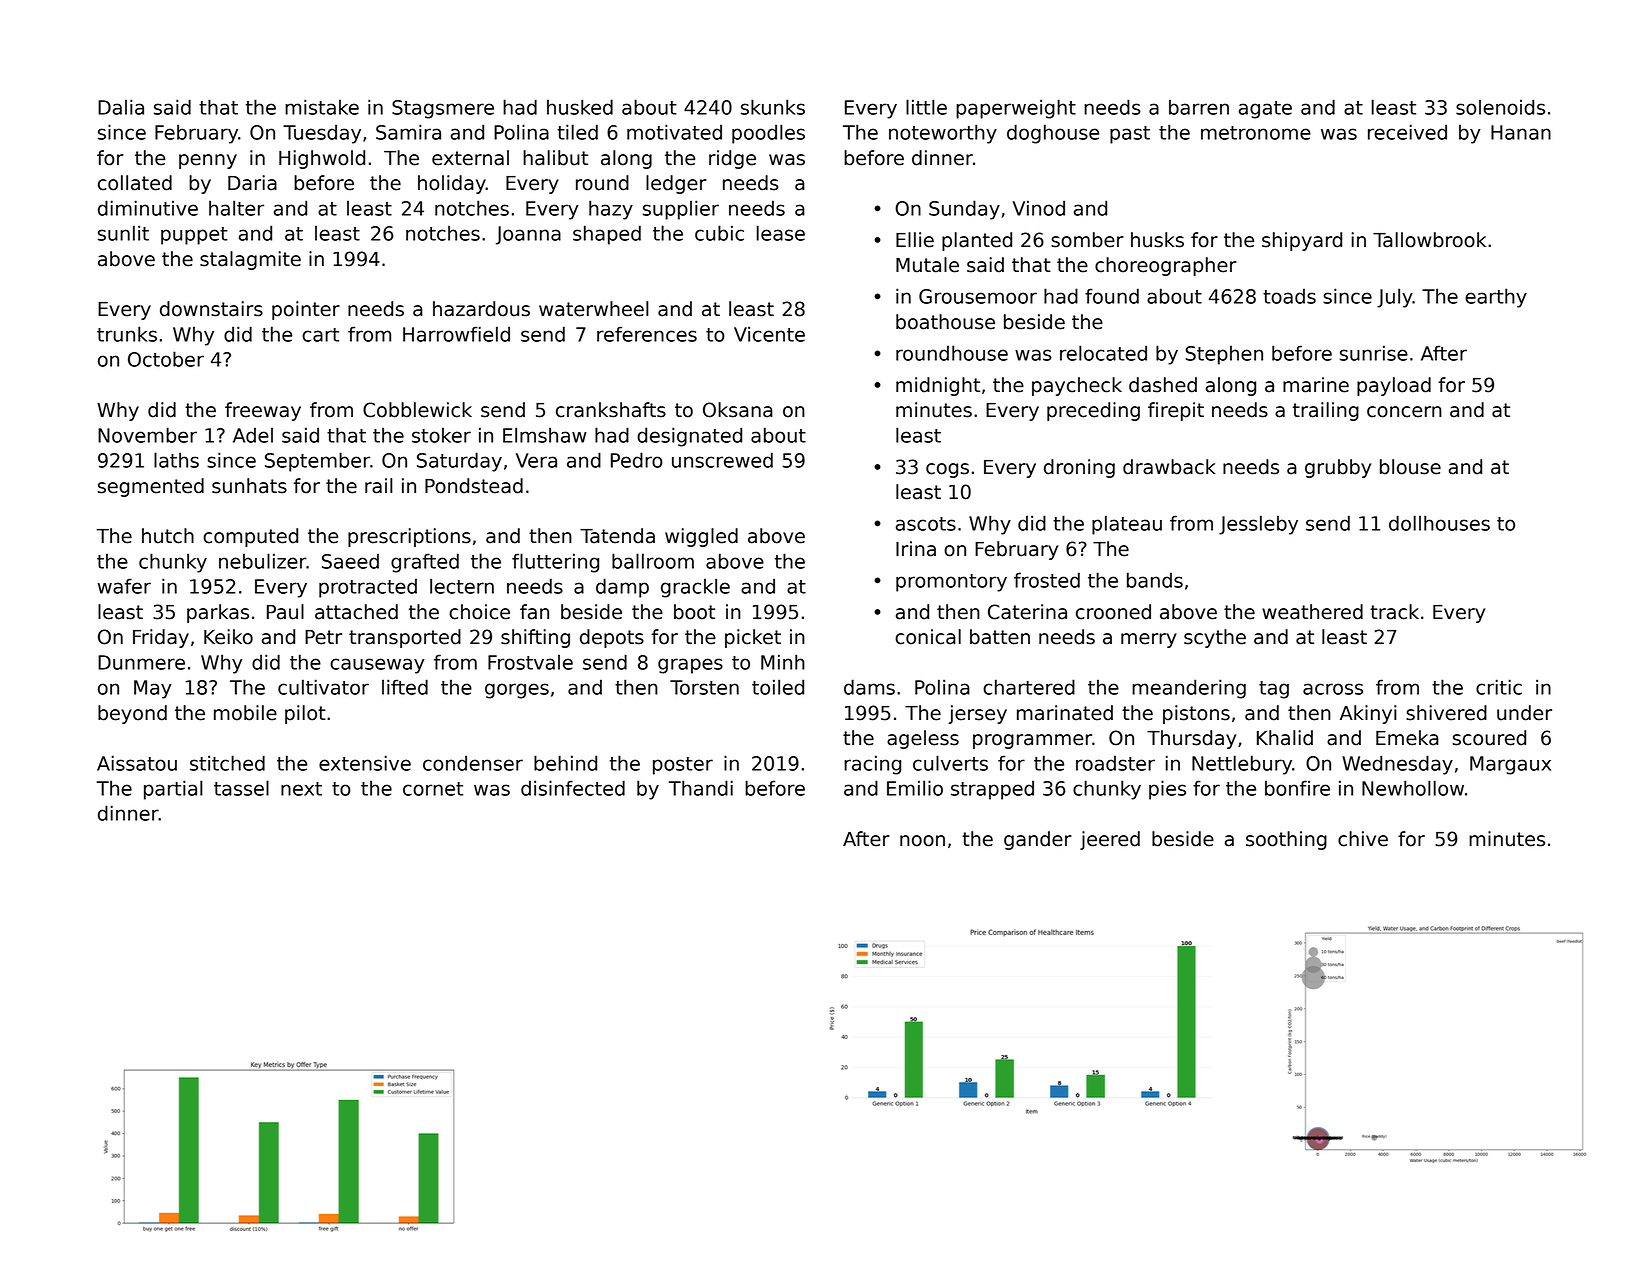  Describe the element at coordinates (1079, 468) in the page. I see `droning` at that location.
